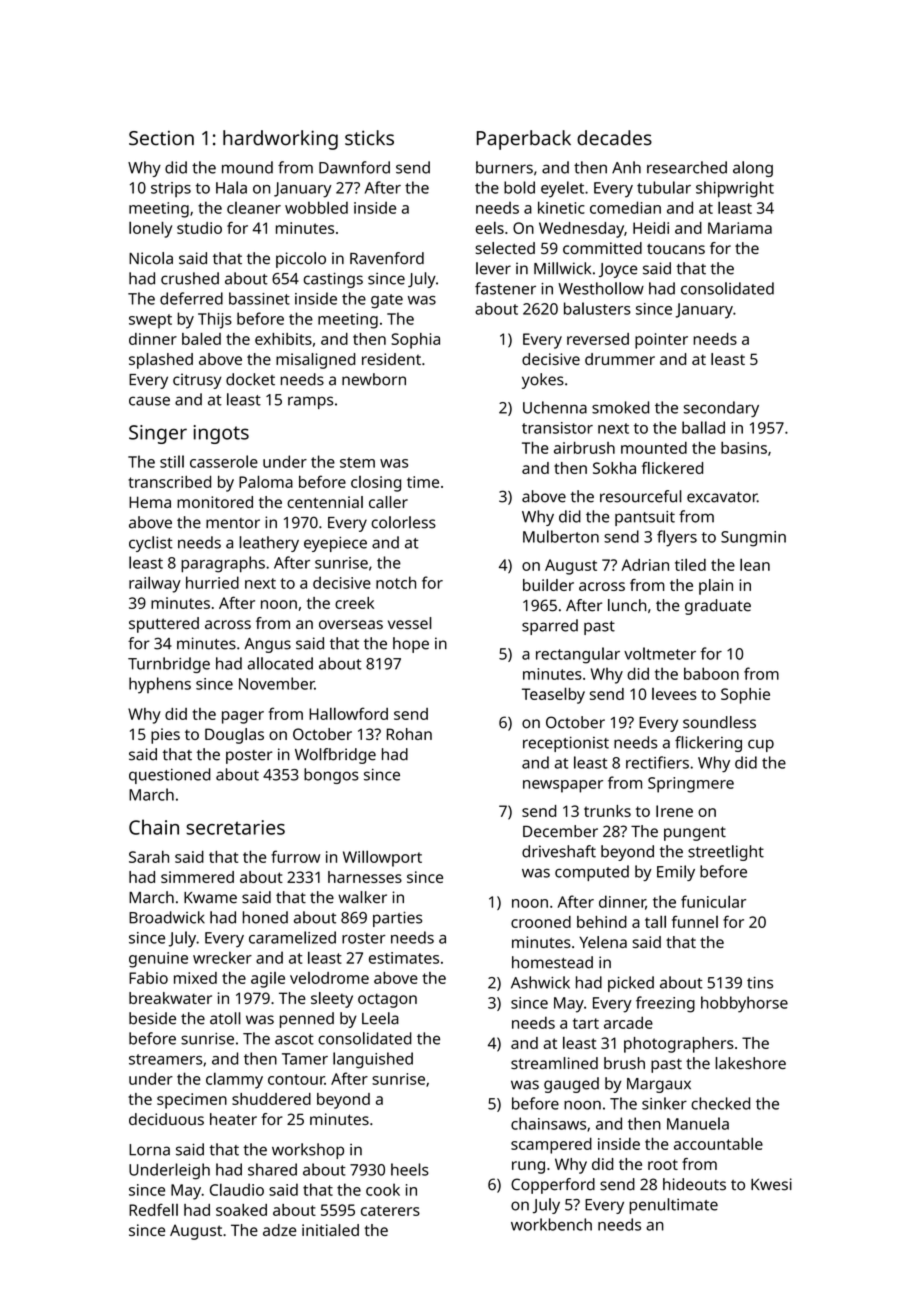 The height and width of the document is (1314, 924). Describe the element at coordinates (160, 685) in the document. I see `hyphens` at that location.
